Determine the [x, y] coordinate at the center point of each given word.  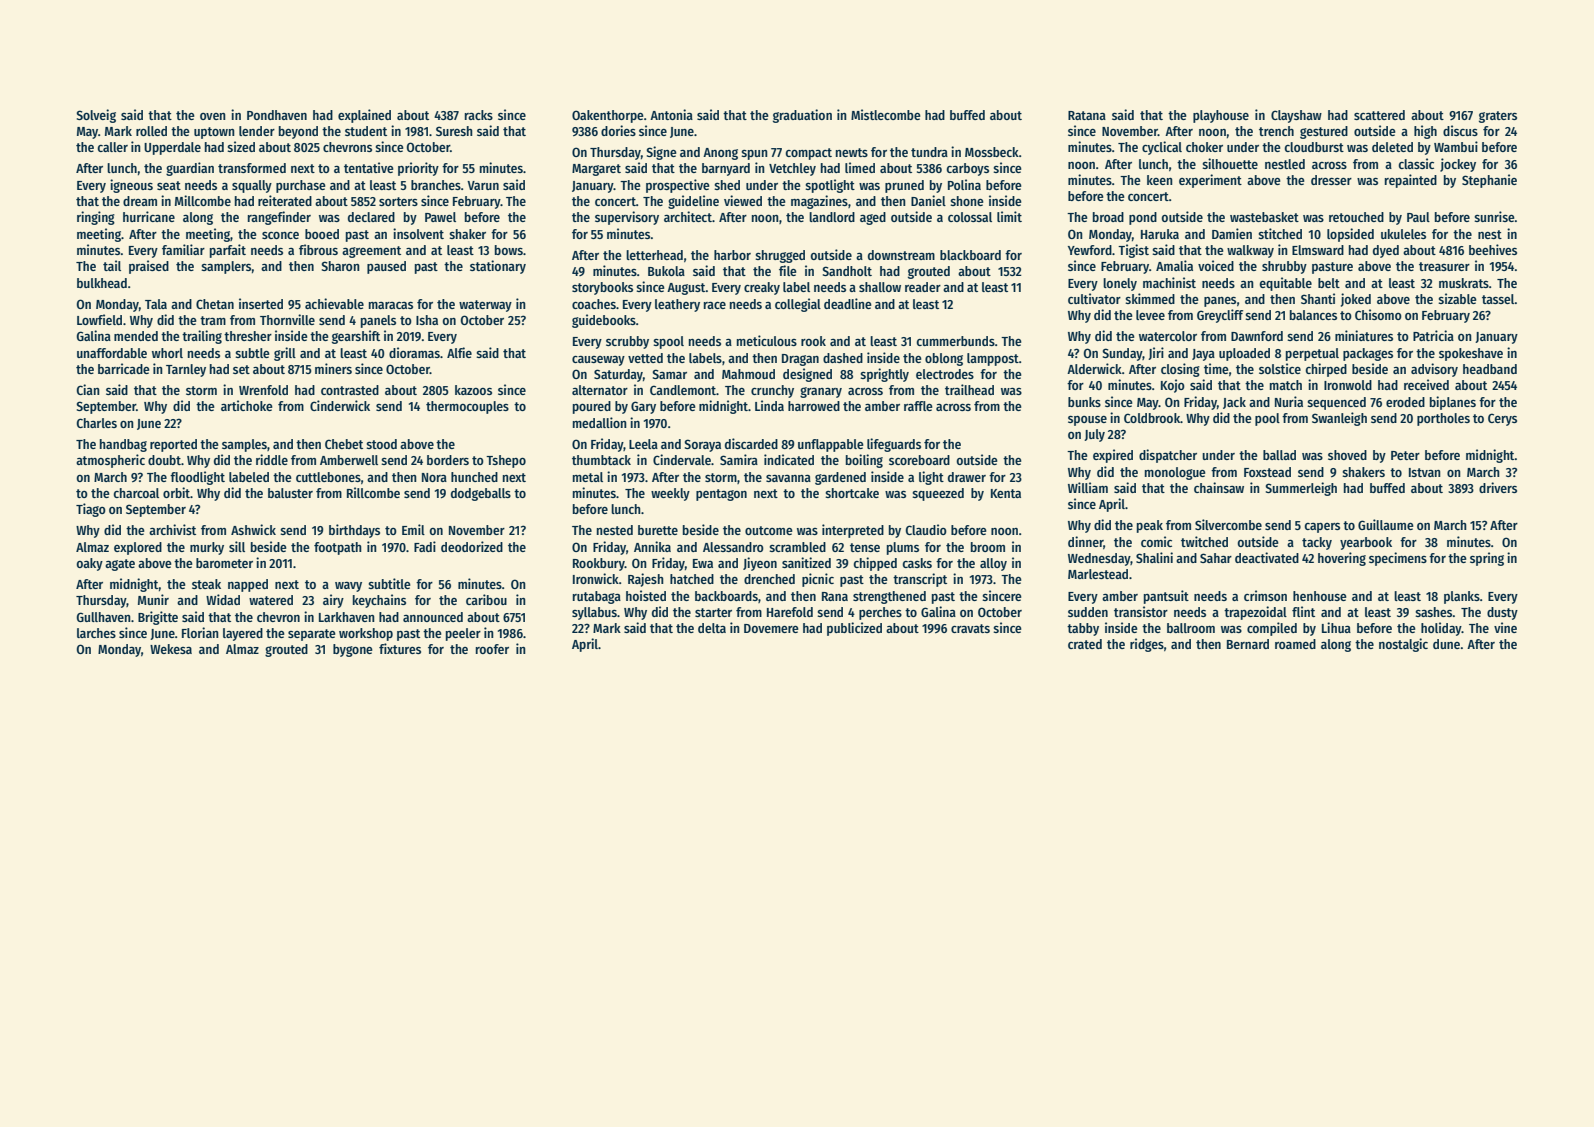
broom [988, 547]
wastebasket [1264, 217]
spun [754, 155]
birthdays [354, 531]
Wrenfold [263, 390]
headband [1490, 369]
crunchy [772, 391]
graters [1498, 117]
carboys [967, 169]
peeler [463, 634]
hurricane [149, 216]
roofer [492, 649]
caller [112, 147]
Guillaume [1386, 524]
